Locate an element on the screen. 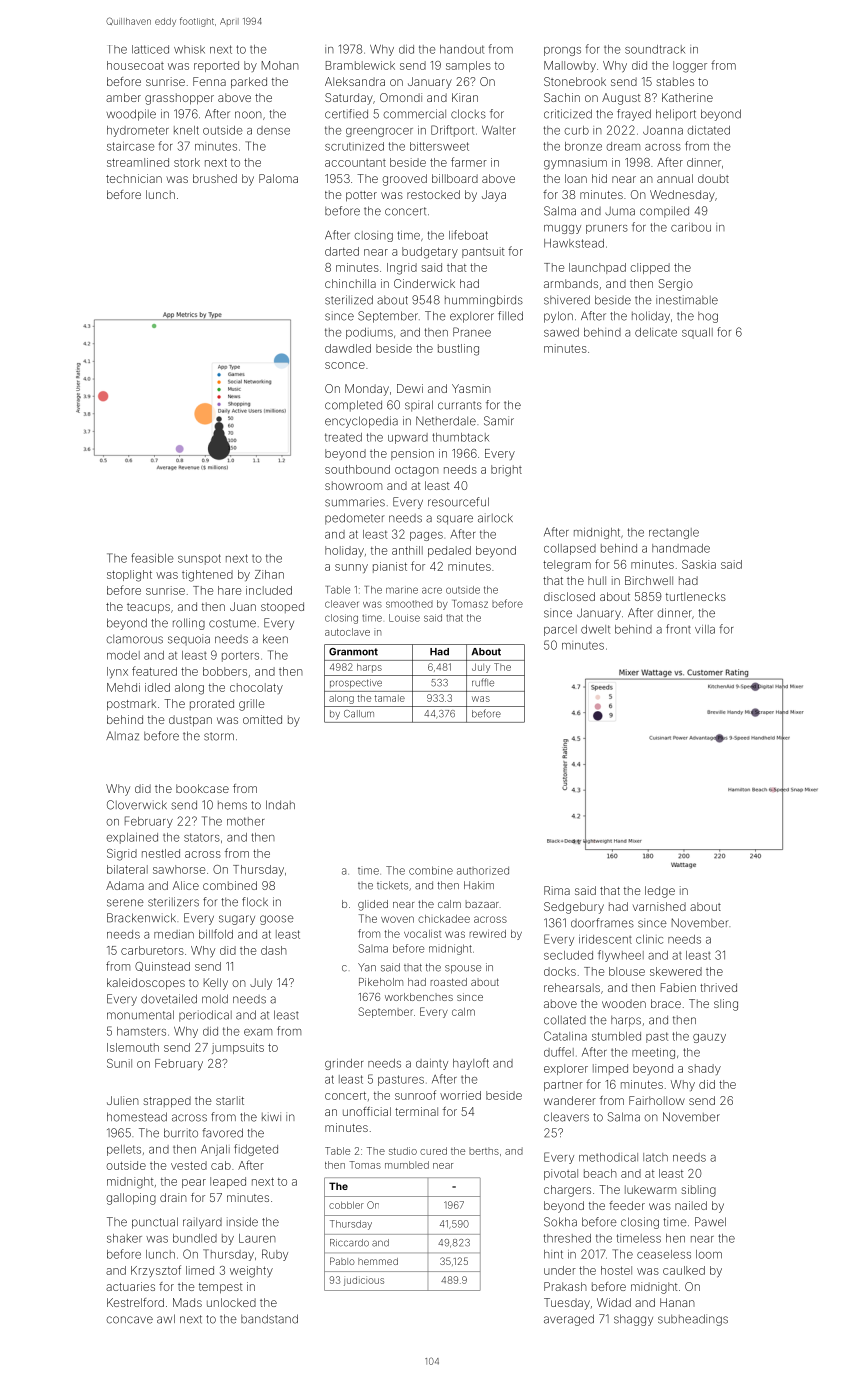 The width and height of the screenshot is (849, 1400). dwelt is located at coordinates (595, 629).
